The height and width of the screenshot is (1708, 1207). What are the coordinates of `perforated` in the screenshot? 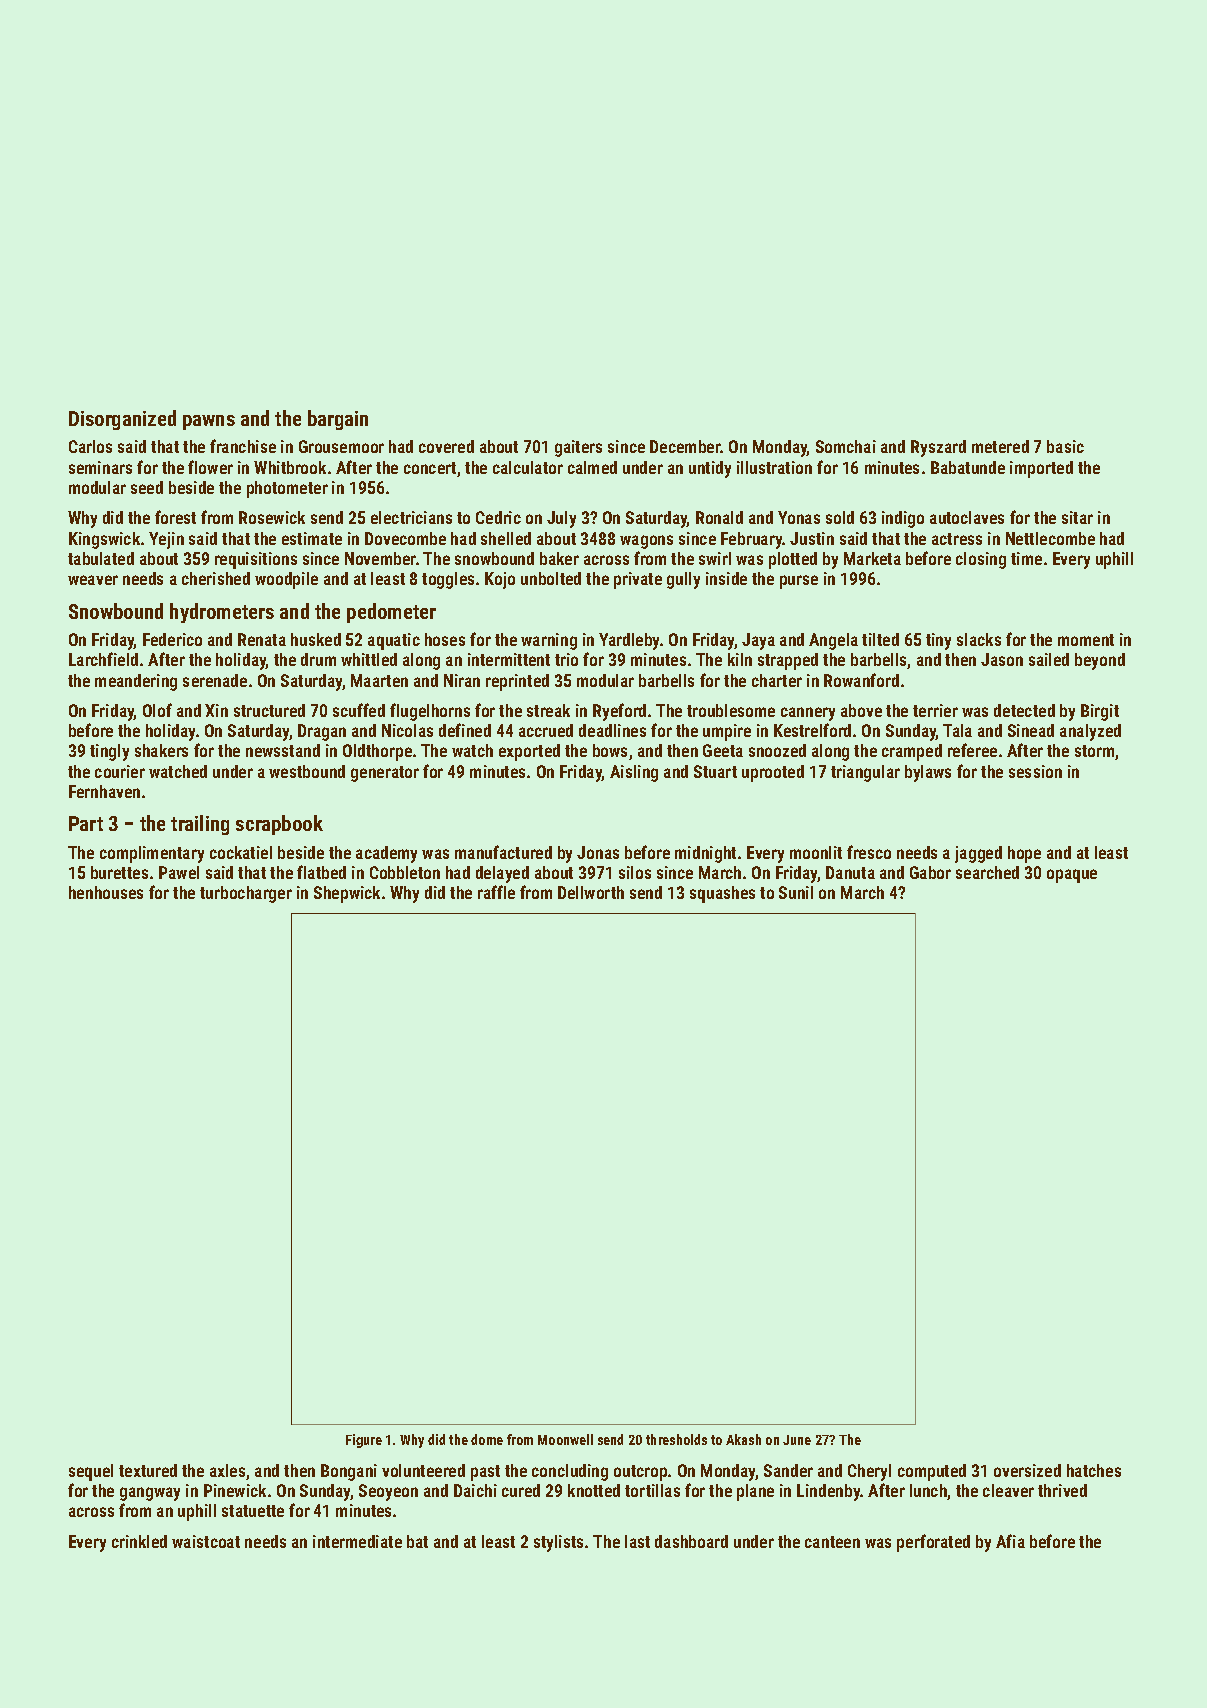 It's located at (933, 1543).
